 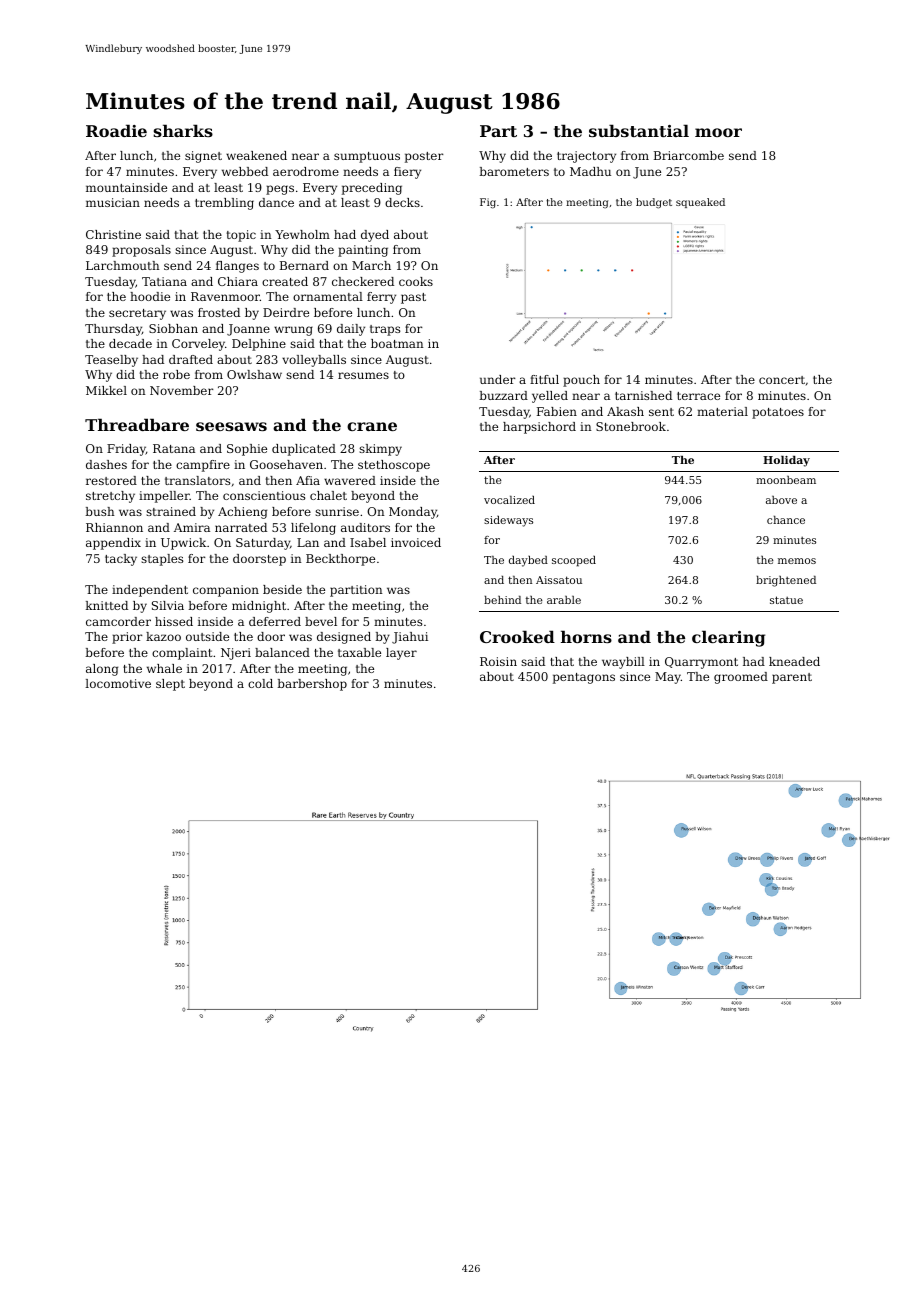 What do you see at coordinates (564, 600) in the screenshot?
I see `arable` at bounding box center [564, 600].
